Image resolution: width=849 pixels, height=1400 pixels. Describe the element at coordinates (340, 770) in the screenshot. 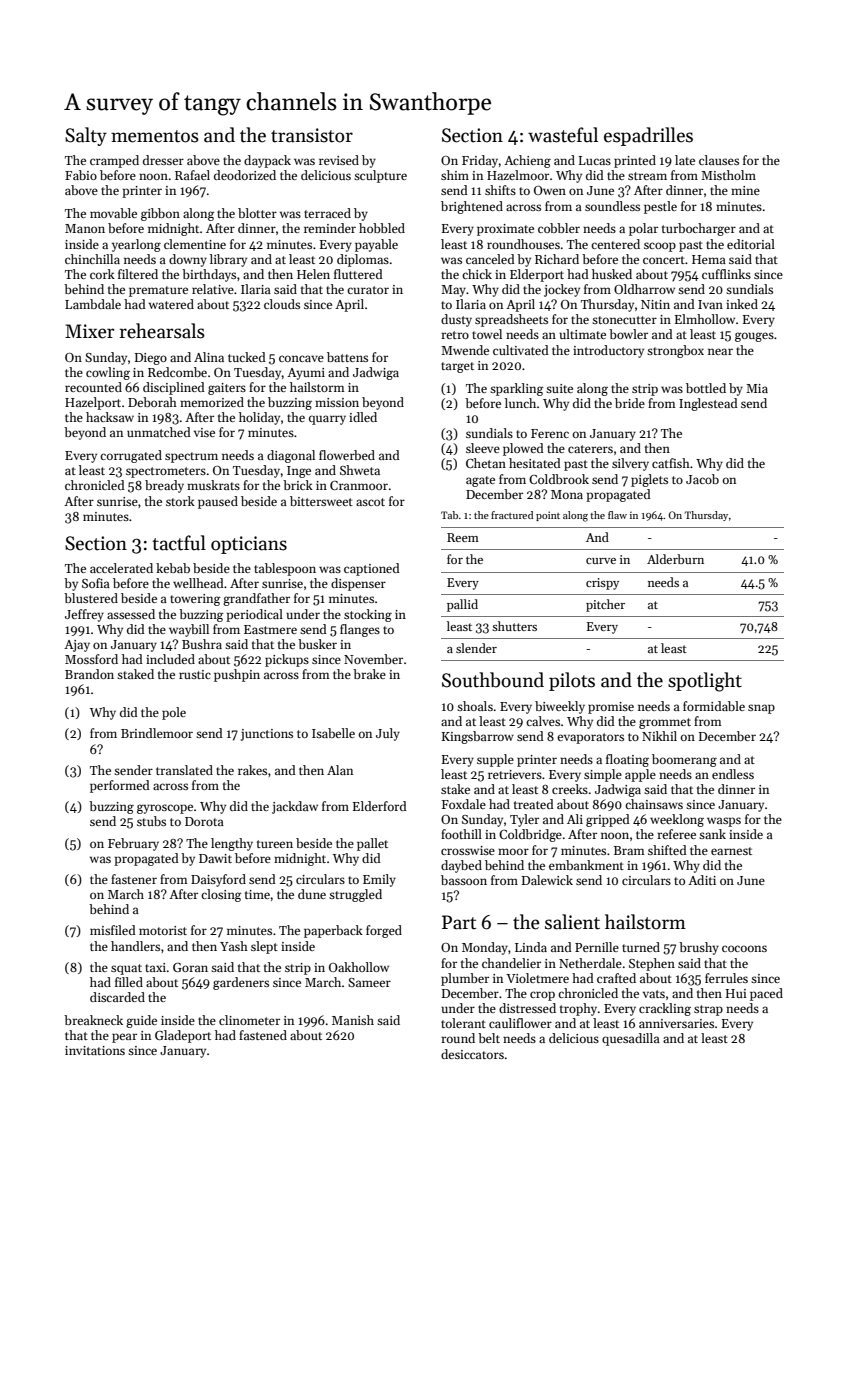

I see `Alan` at that location.
